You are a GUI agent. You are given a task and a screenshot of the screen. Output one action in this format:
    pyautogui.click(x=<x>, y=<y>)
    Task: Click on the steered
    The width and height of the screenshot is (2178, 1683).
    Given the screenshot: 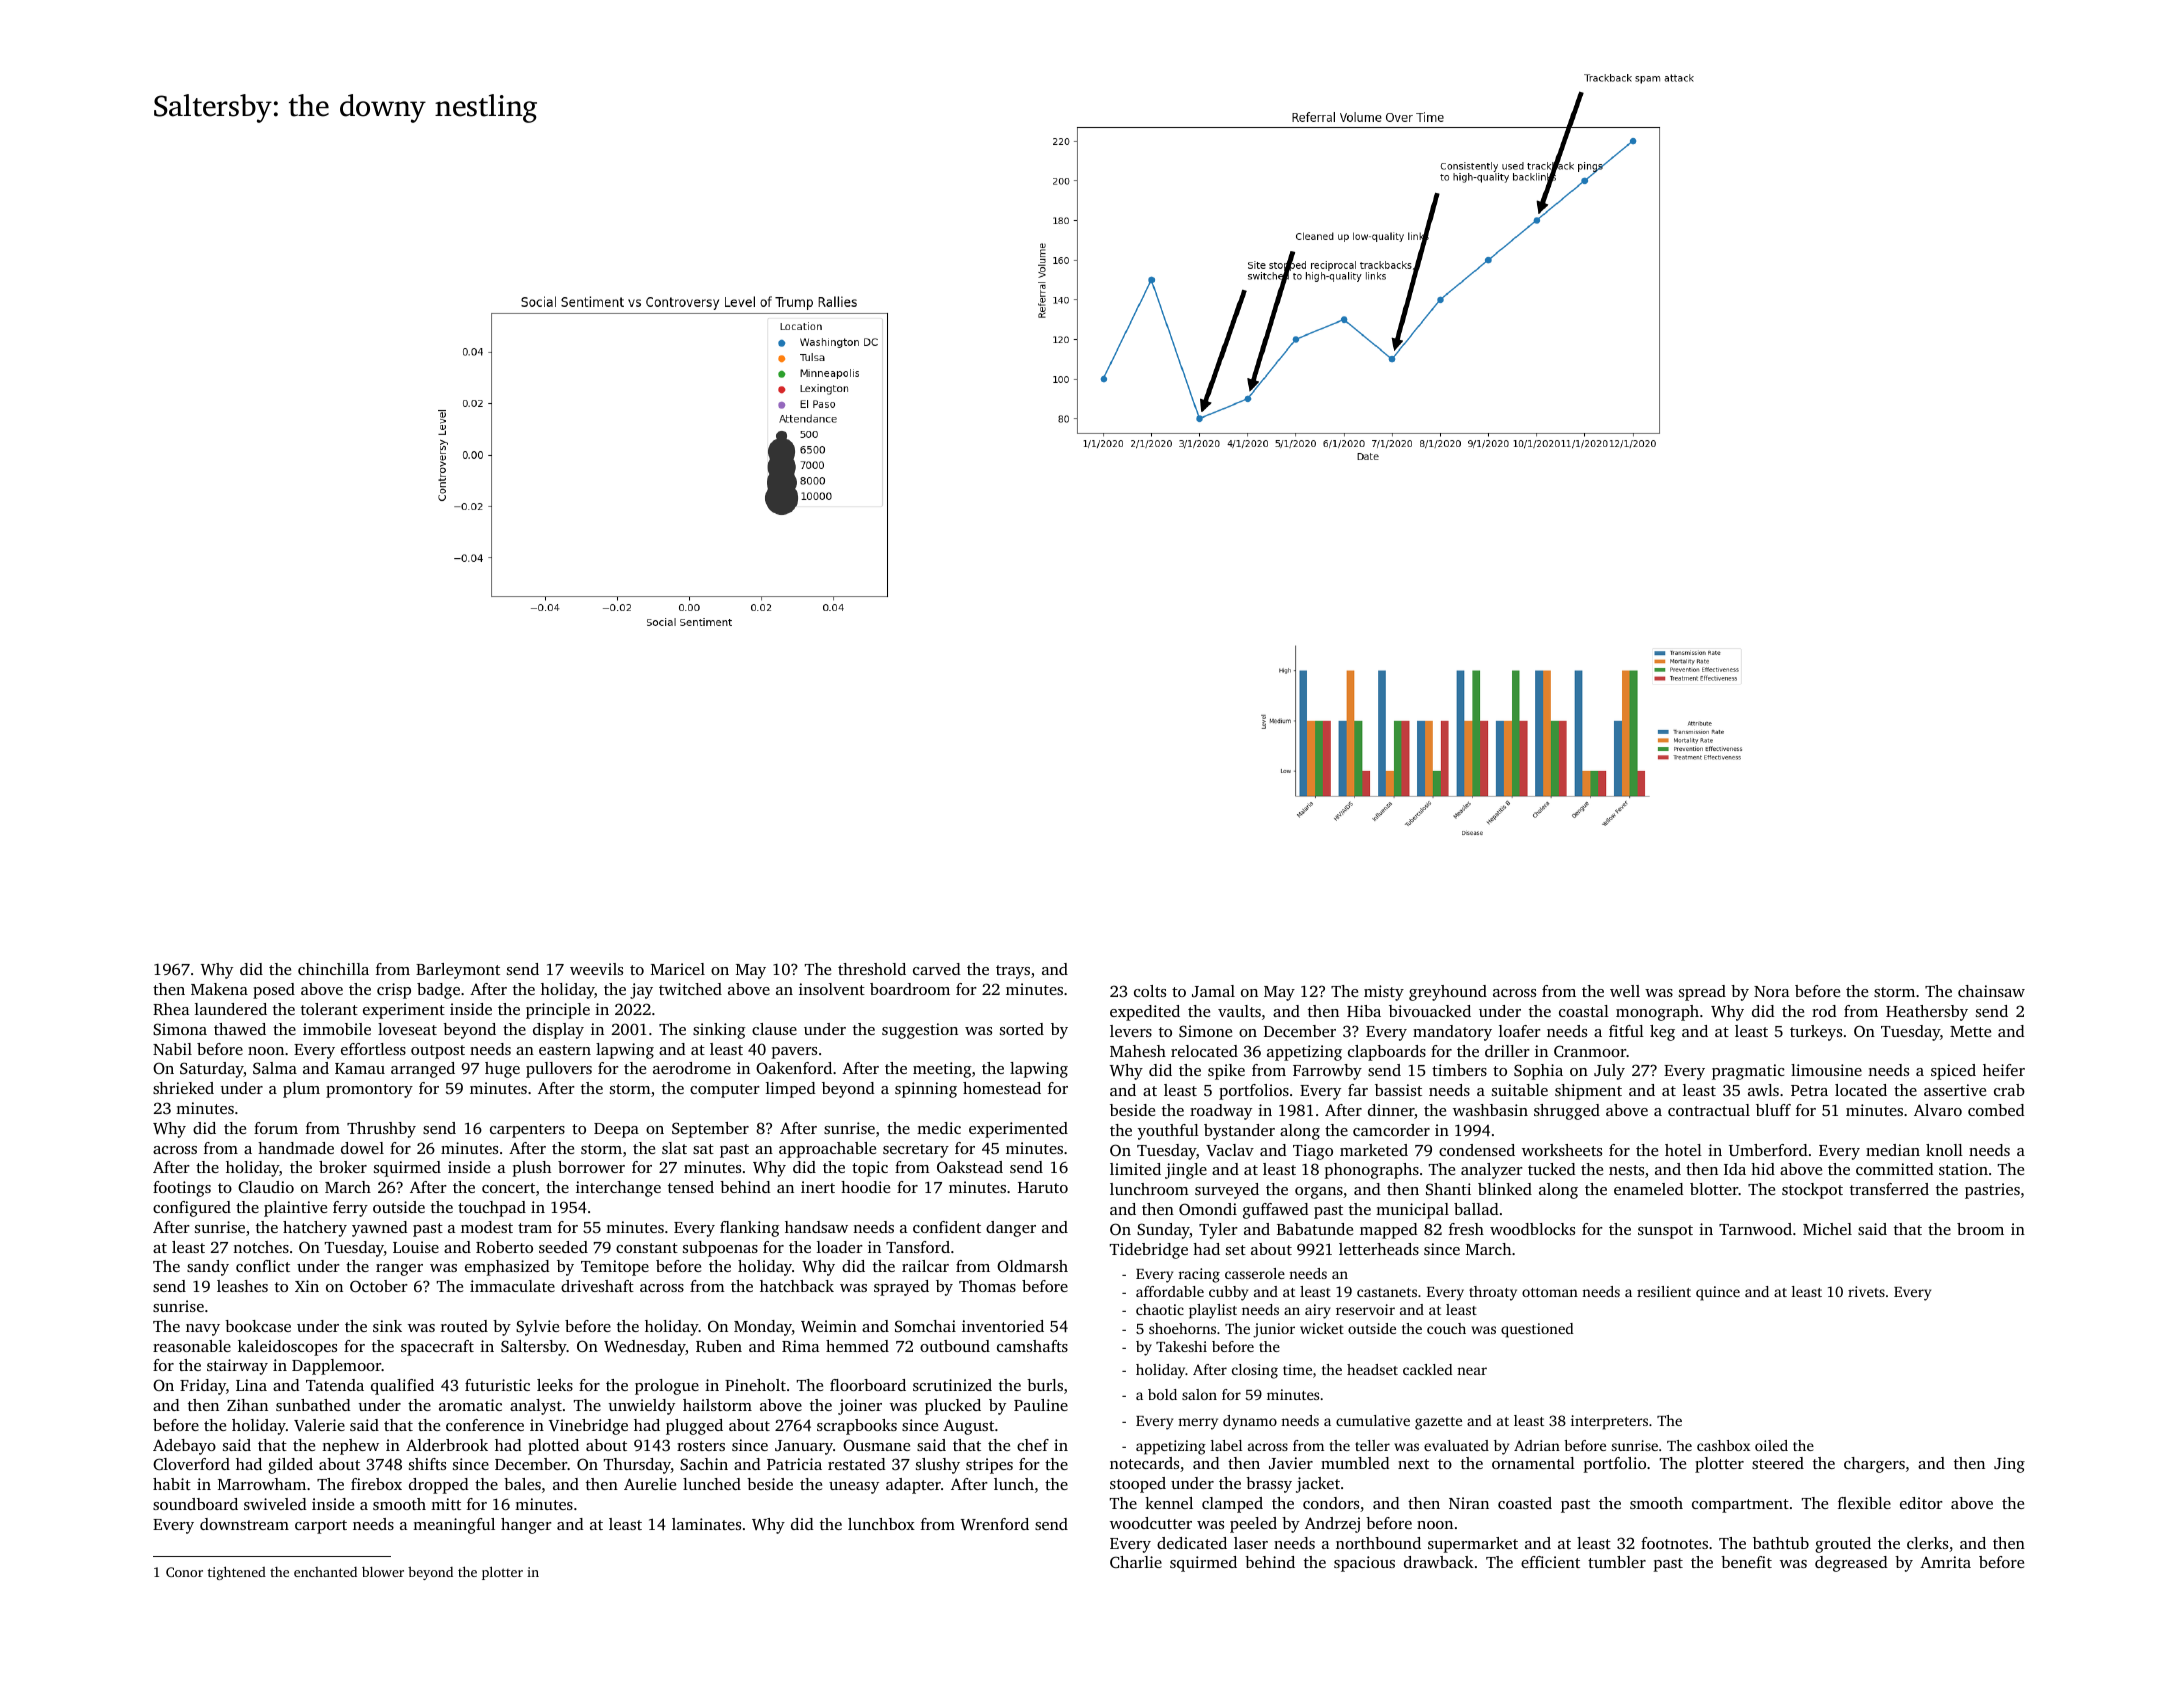 What is the action you would take?
    pyautogui.click(x=1778, y=1463)
